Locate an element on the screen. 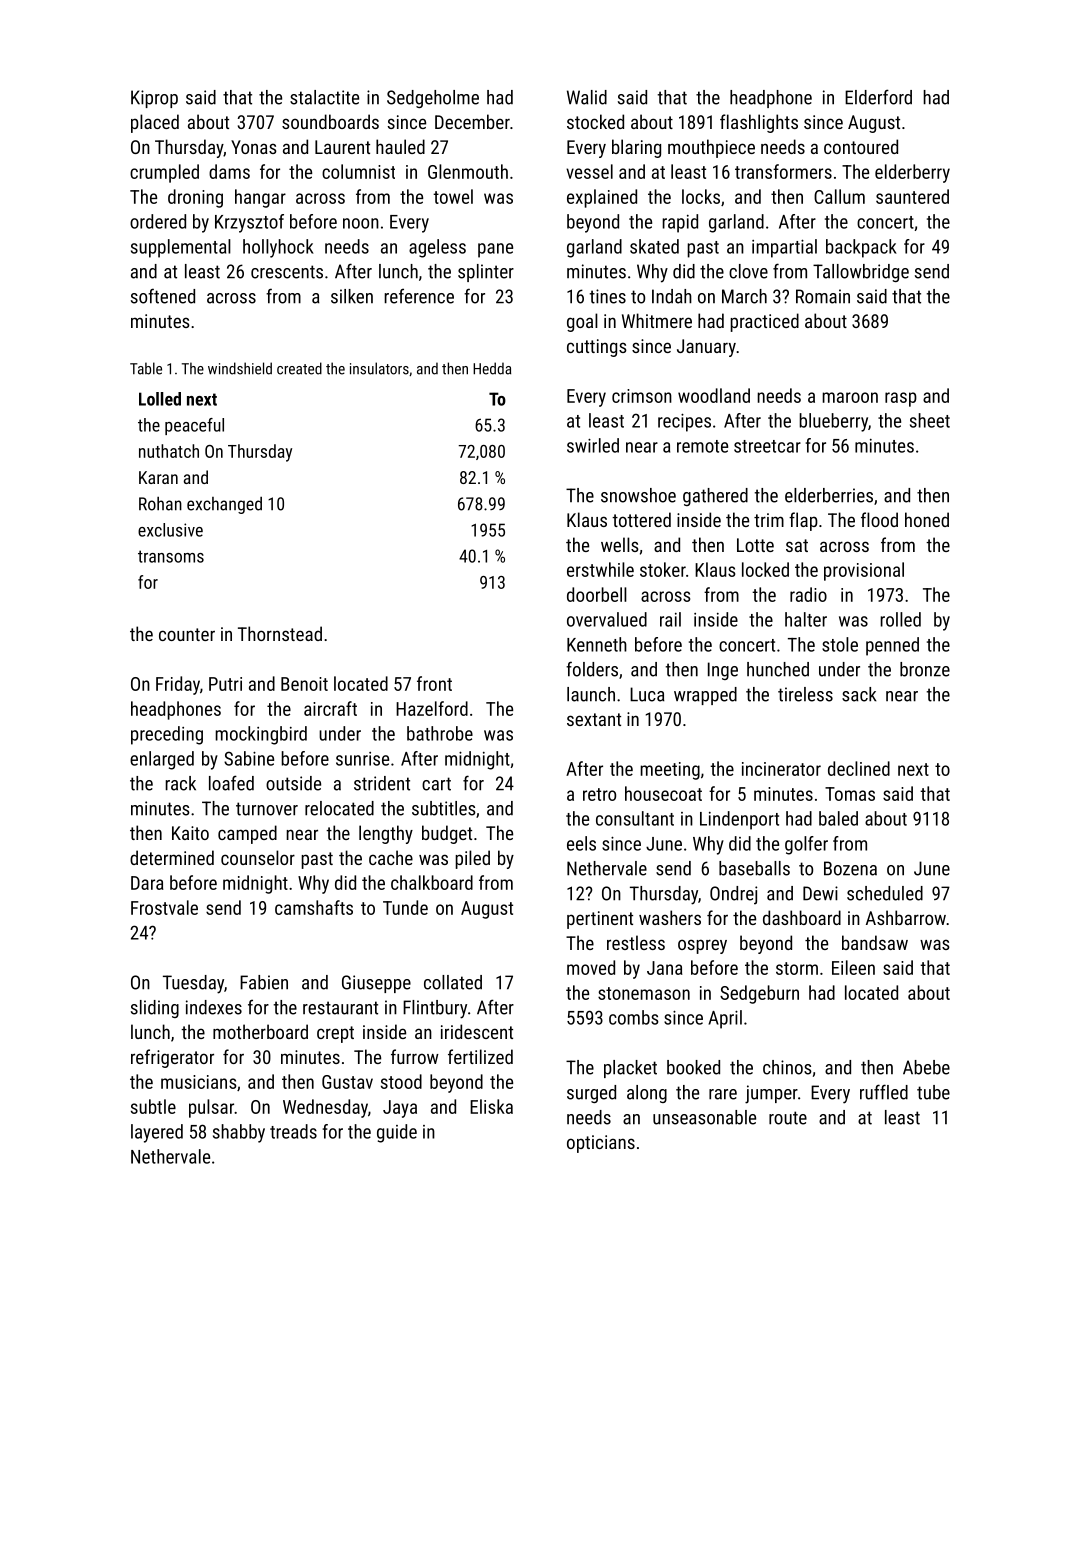 The width and height of the screenshot is (1080, 1564). Walid is located at coordinates (587, 97).
